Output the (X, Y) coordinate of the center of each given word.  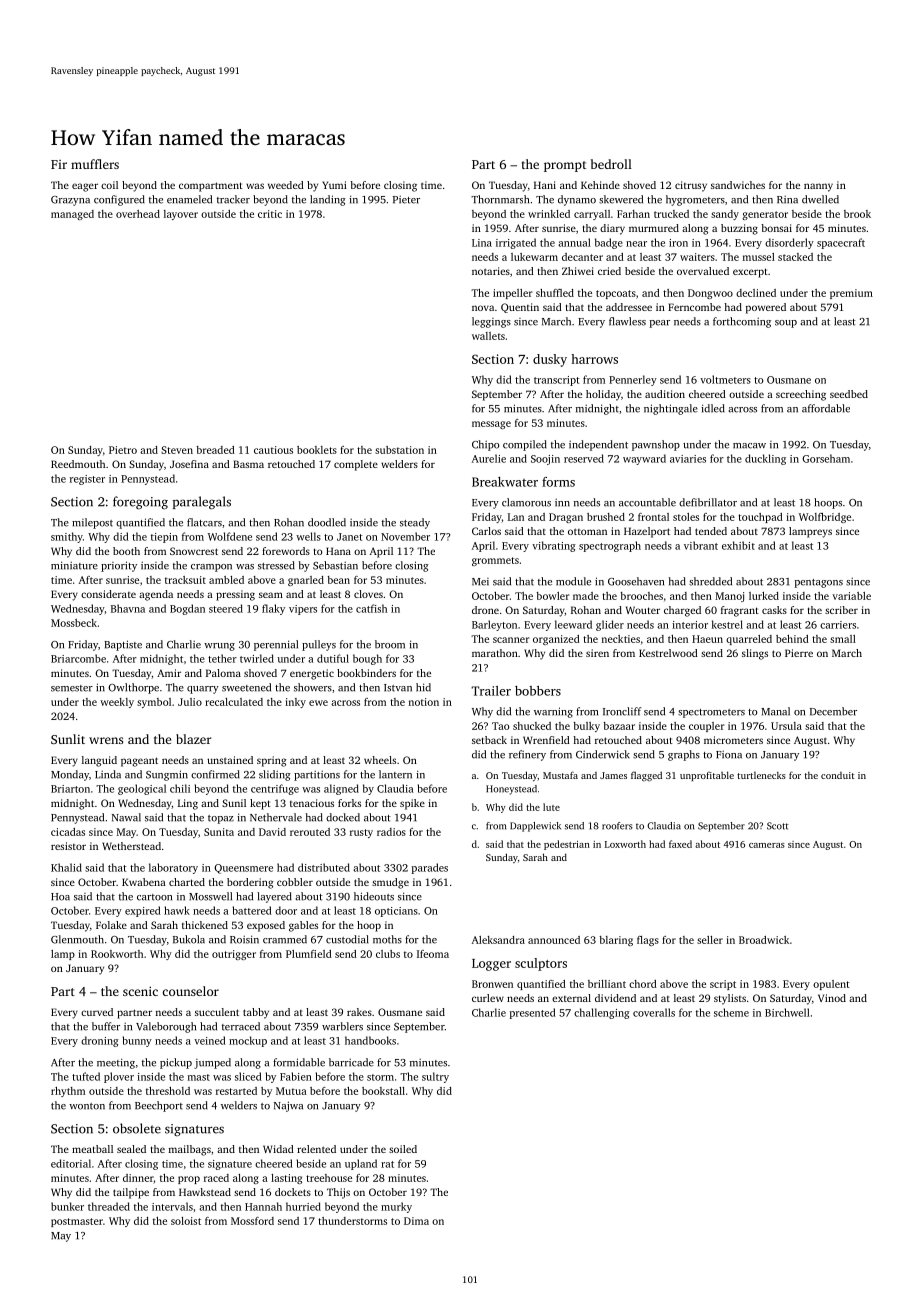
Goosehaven (636, 581)
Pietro (123, 450)
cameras (767, 845)
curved (97, 1012)
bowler (552, 596)
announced (554, 940)
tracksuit (185, 580)
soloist (186, 1221)
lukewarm (534, 257)
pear (660, 324)
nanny (818, 187)
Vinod (832, 998)
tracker (233, 199)
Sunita (219, 832)
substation (399, 450)
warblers (342, 1026)
